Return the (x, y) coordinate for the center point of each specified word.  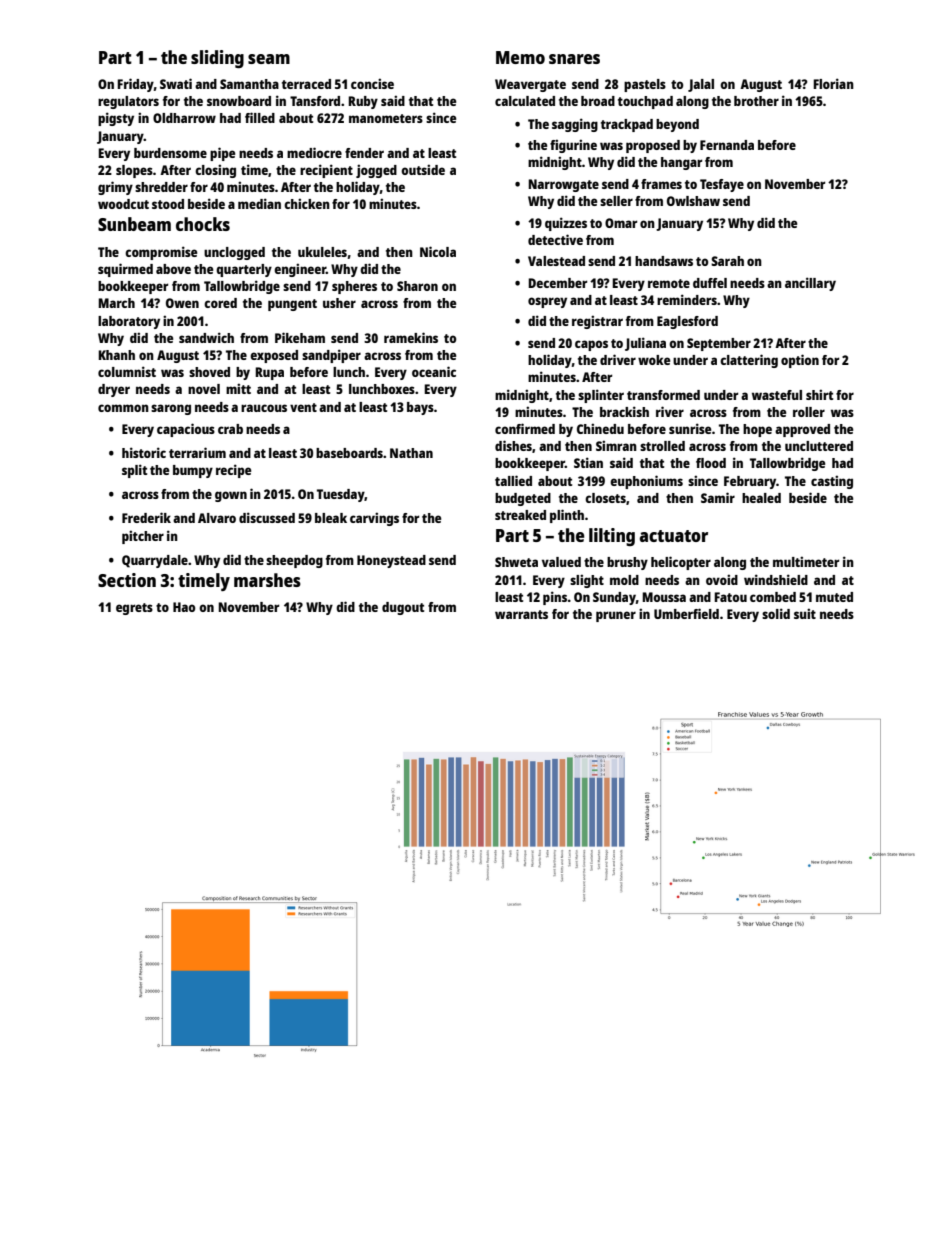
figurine (573, 146)
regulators (128, 102)
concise (372, 83)
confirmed (525, 428)
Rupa (269, 373)
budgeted (523, 499)
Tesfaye (722, 185)
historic (144, 452)
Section (127, 580)
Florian (833, 83)
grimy (115, 188)
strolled (662, 446)
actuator (674, 536)
